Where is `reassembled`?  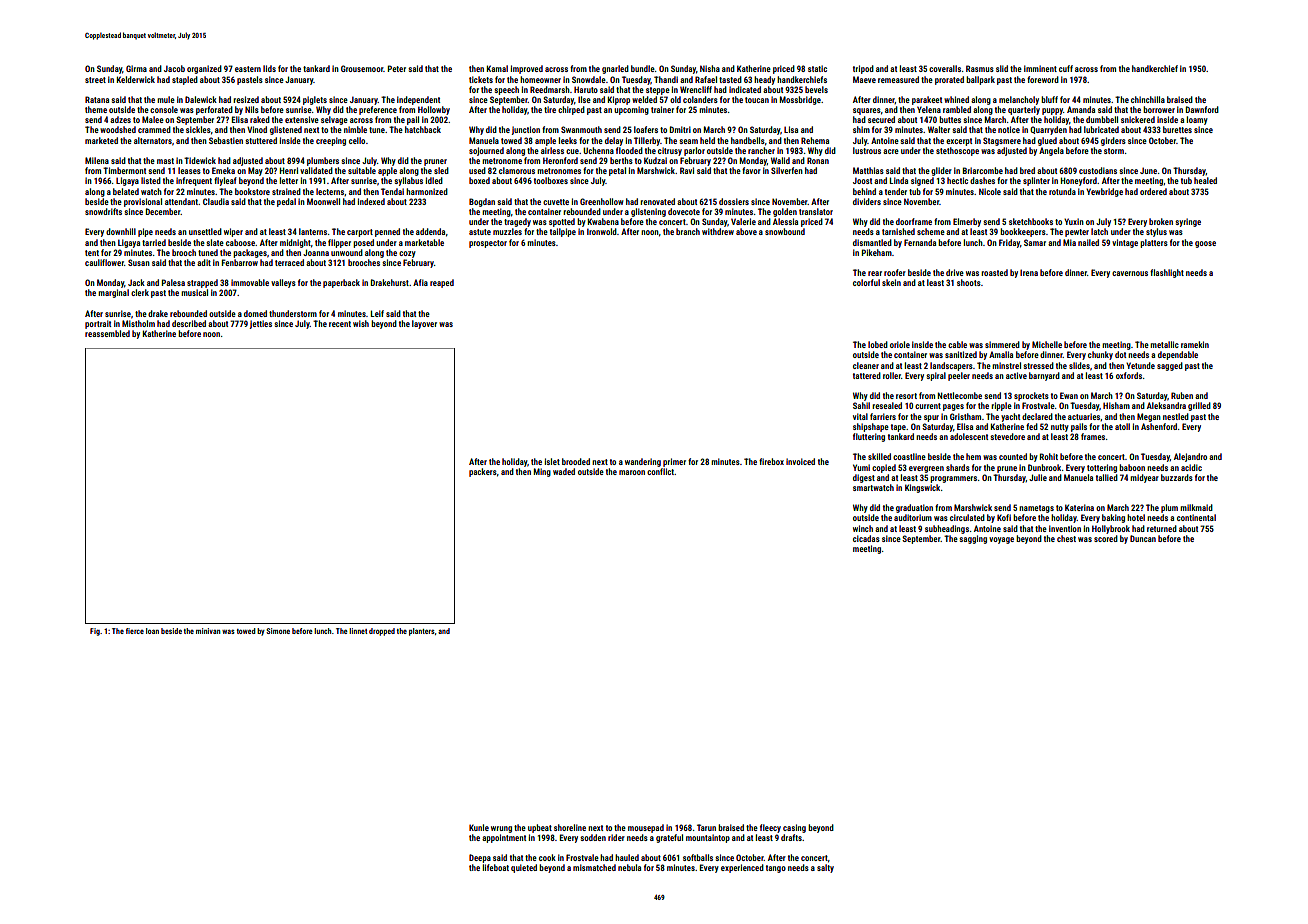
reassembled is located at coordinates (107, 333).
